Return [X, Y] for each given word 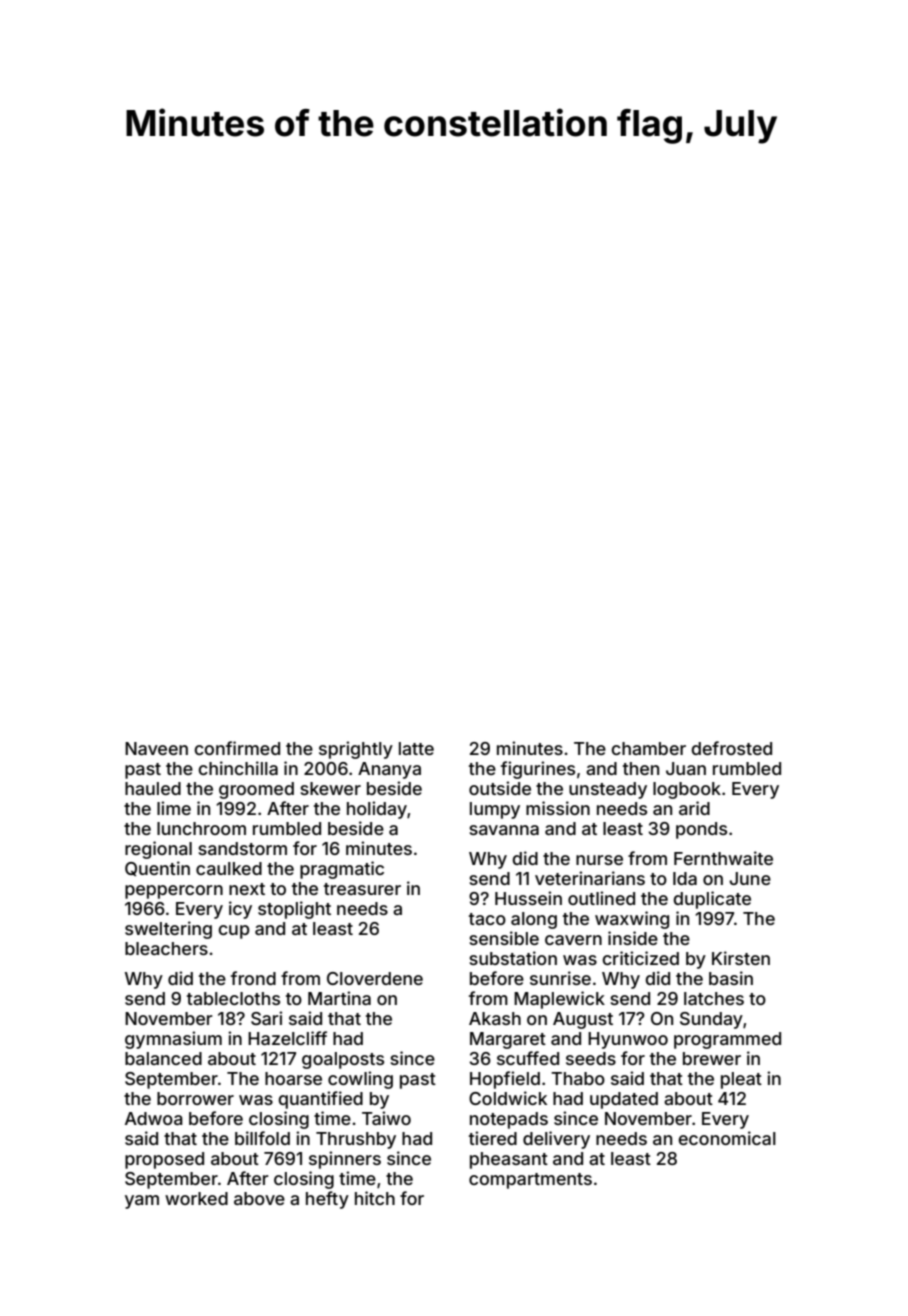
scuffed [528, 1058]
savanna [504, 830]
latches [714, 998]
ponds [701, 830]
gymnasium [173, 1040]
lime [174, 808]
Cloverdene [375, 978]
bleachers [166, 948]
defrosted [731, 748]
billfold [262, 1138]
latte [416, 748]
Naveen [156, 748]
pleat [741, 1080]
